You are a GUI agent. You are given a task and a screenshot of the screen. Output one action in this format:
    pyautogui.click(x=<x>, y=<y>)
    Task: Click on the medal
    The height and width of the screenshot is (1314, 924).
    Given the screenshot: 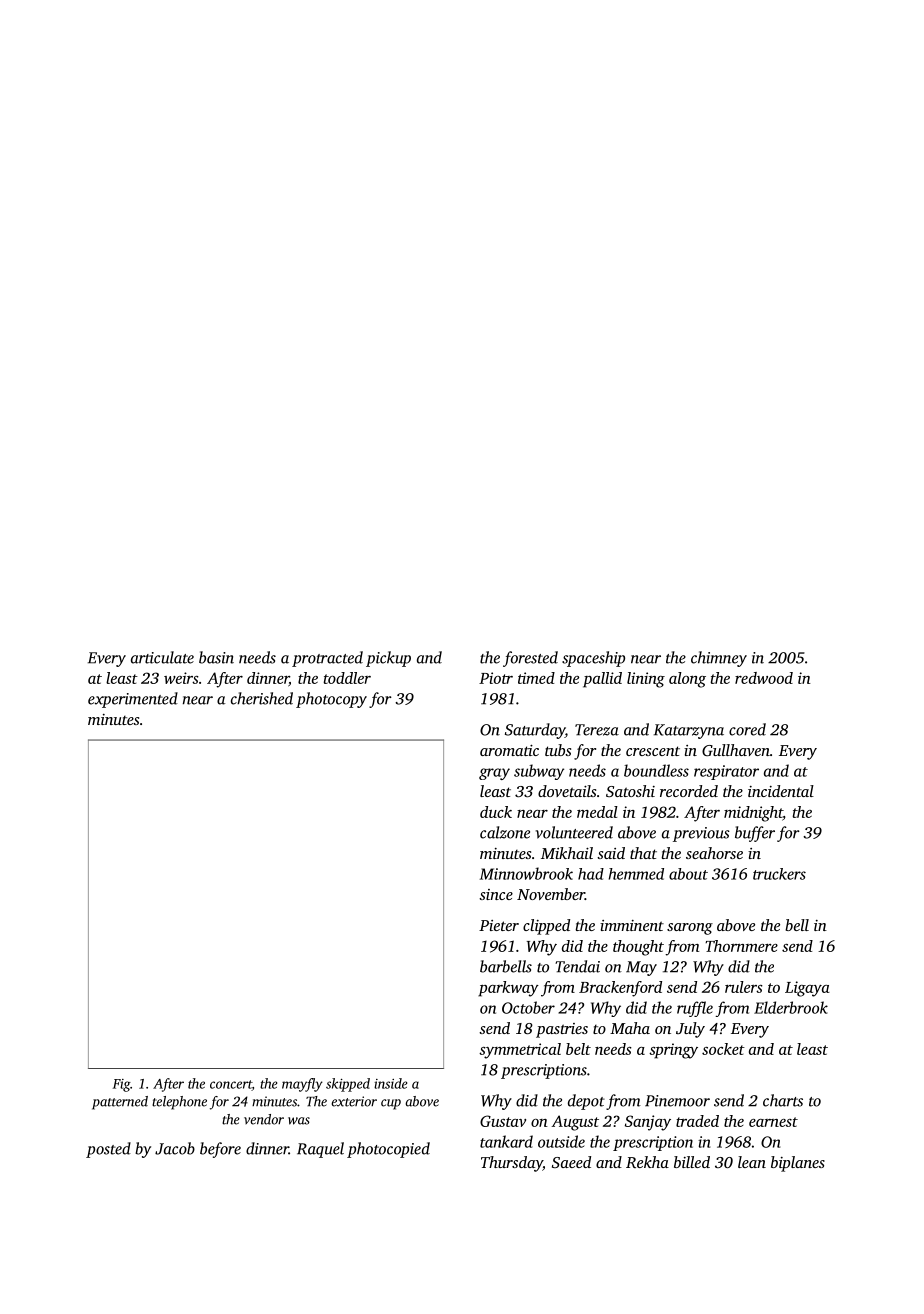 What is the action you would take?
    pyautogui.click(x=597, y=812)
